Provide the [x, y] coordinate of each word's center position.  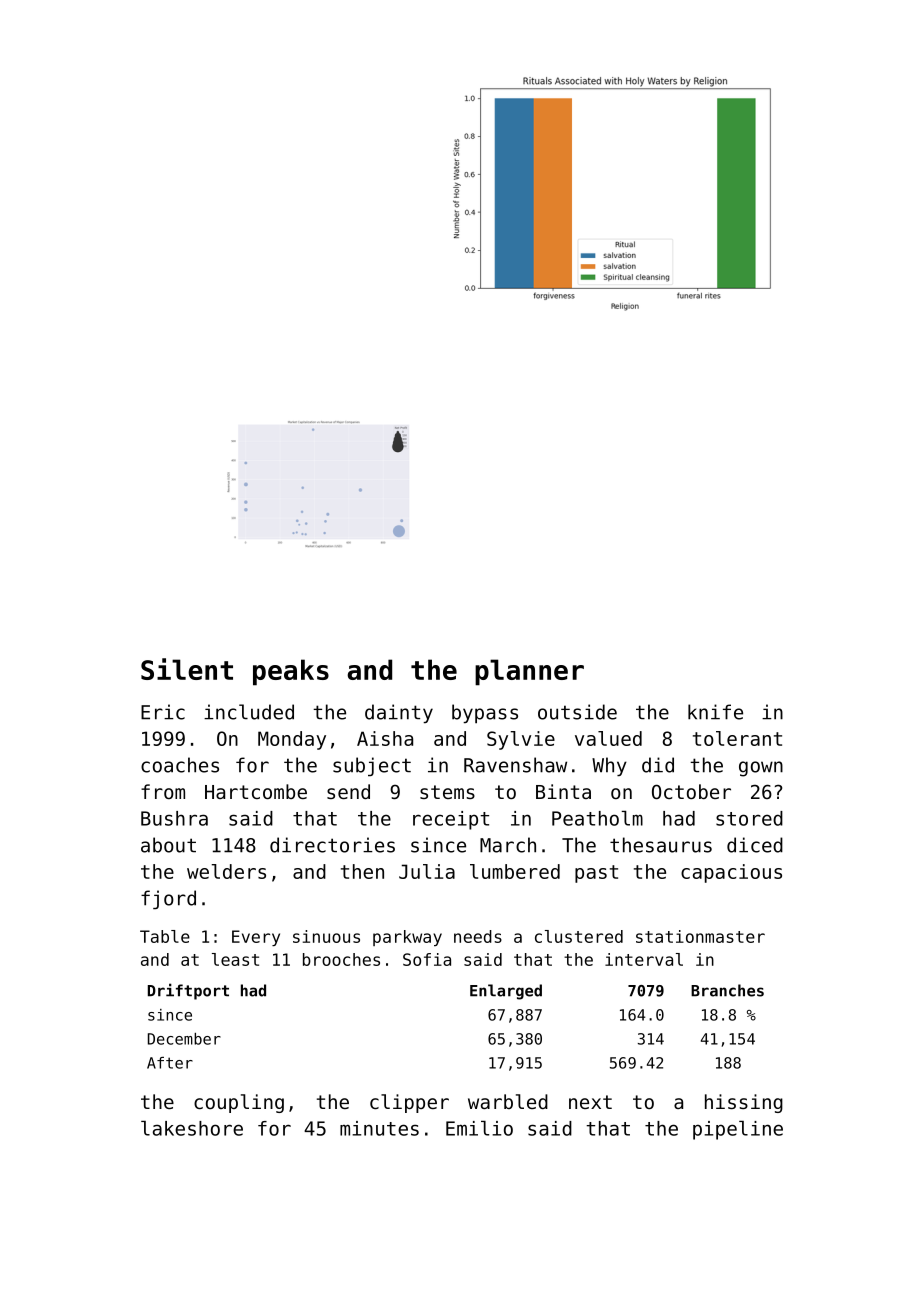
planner [529, 672]
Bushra [174, 818]
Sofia [427, 959]
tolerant [737, 738]
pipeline [738, 1130]
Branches [727, 990]
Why [609, 766]
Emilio [479, 1128]
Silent [187, 669]
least [235, 959]
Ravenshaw [515, 765]
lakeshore [192, 1128]
